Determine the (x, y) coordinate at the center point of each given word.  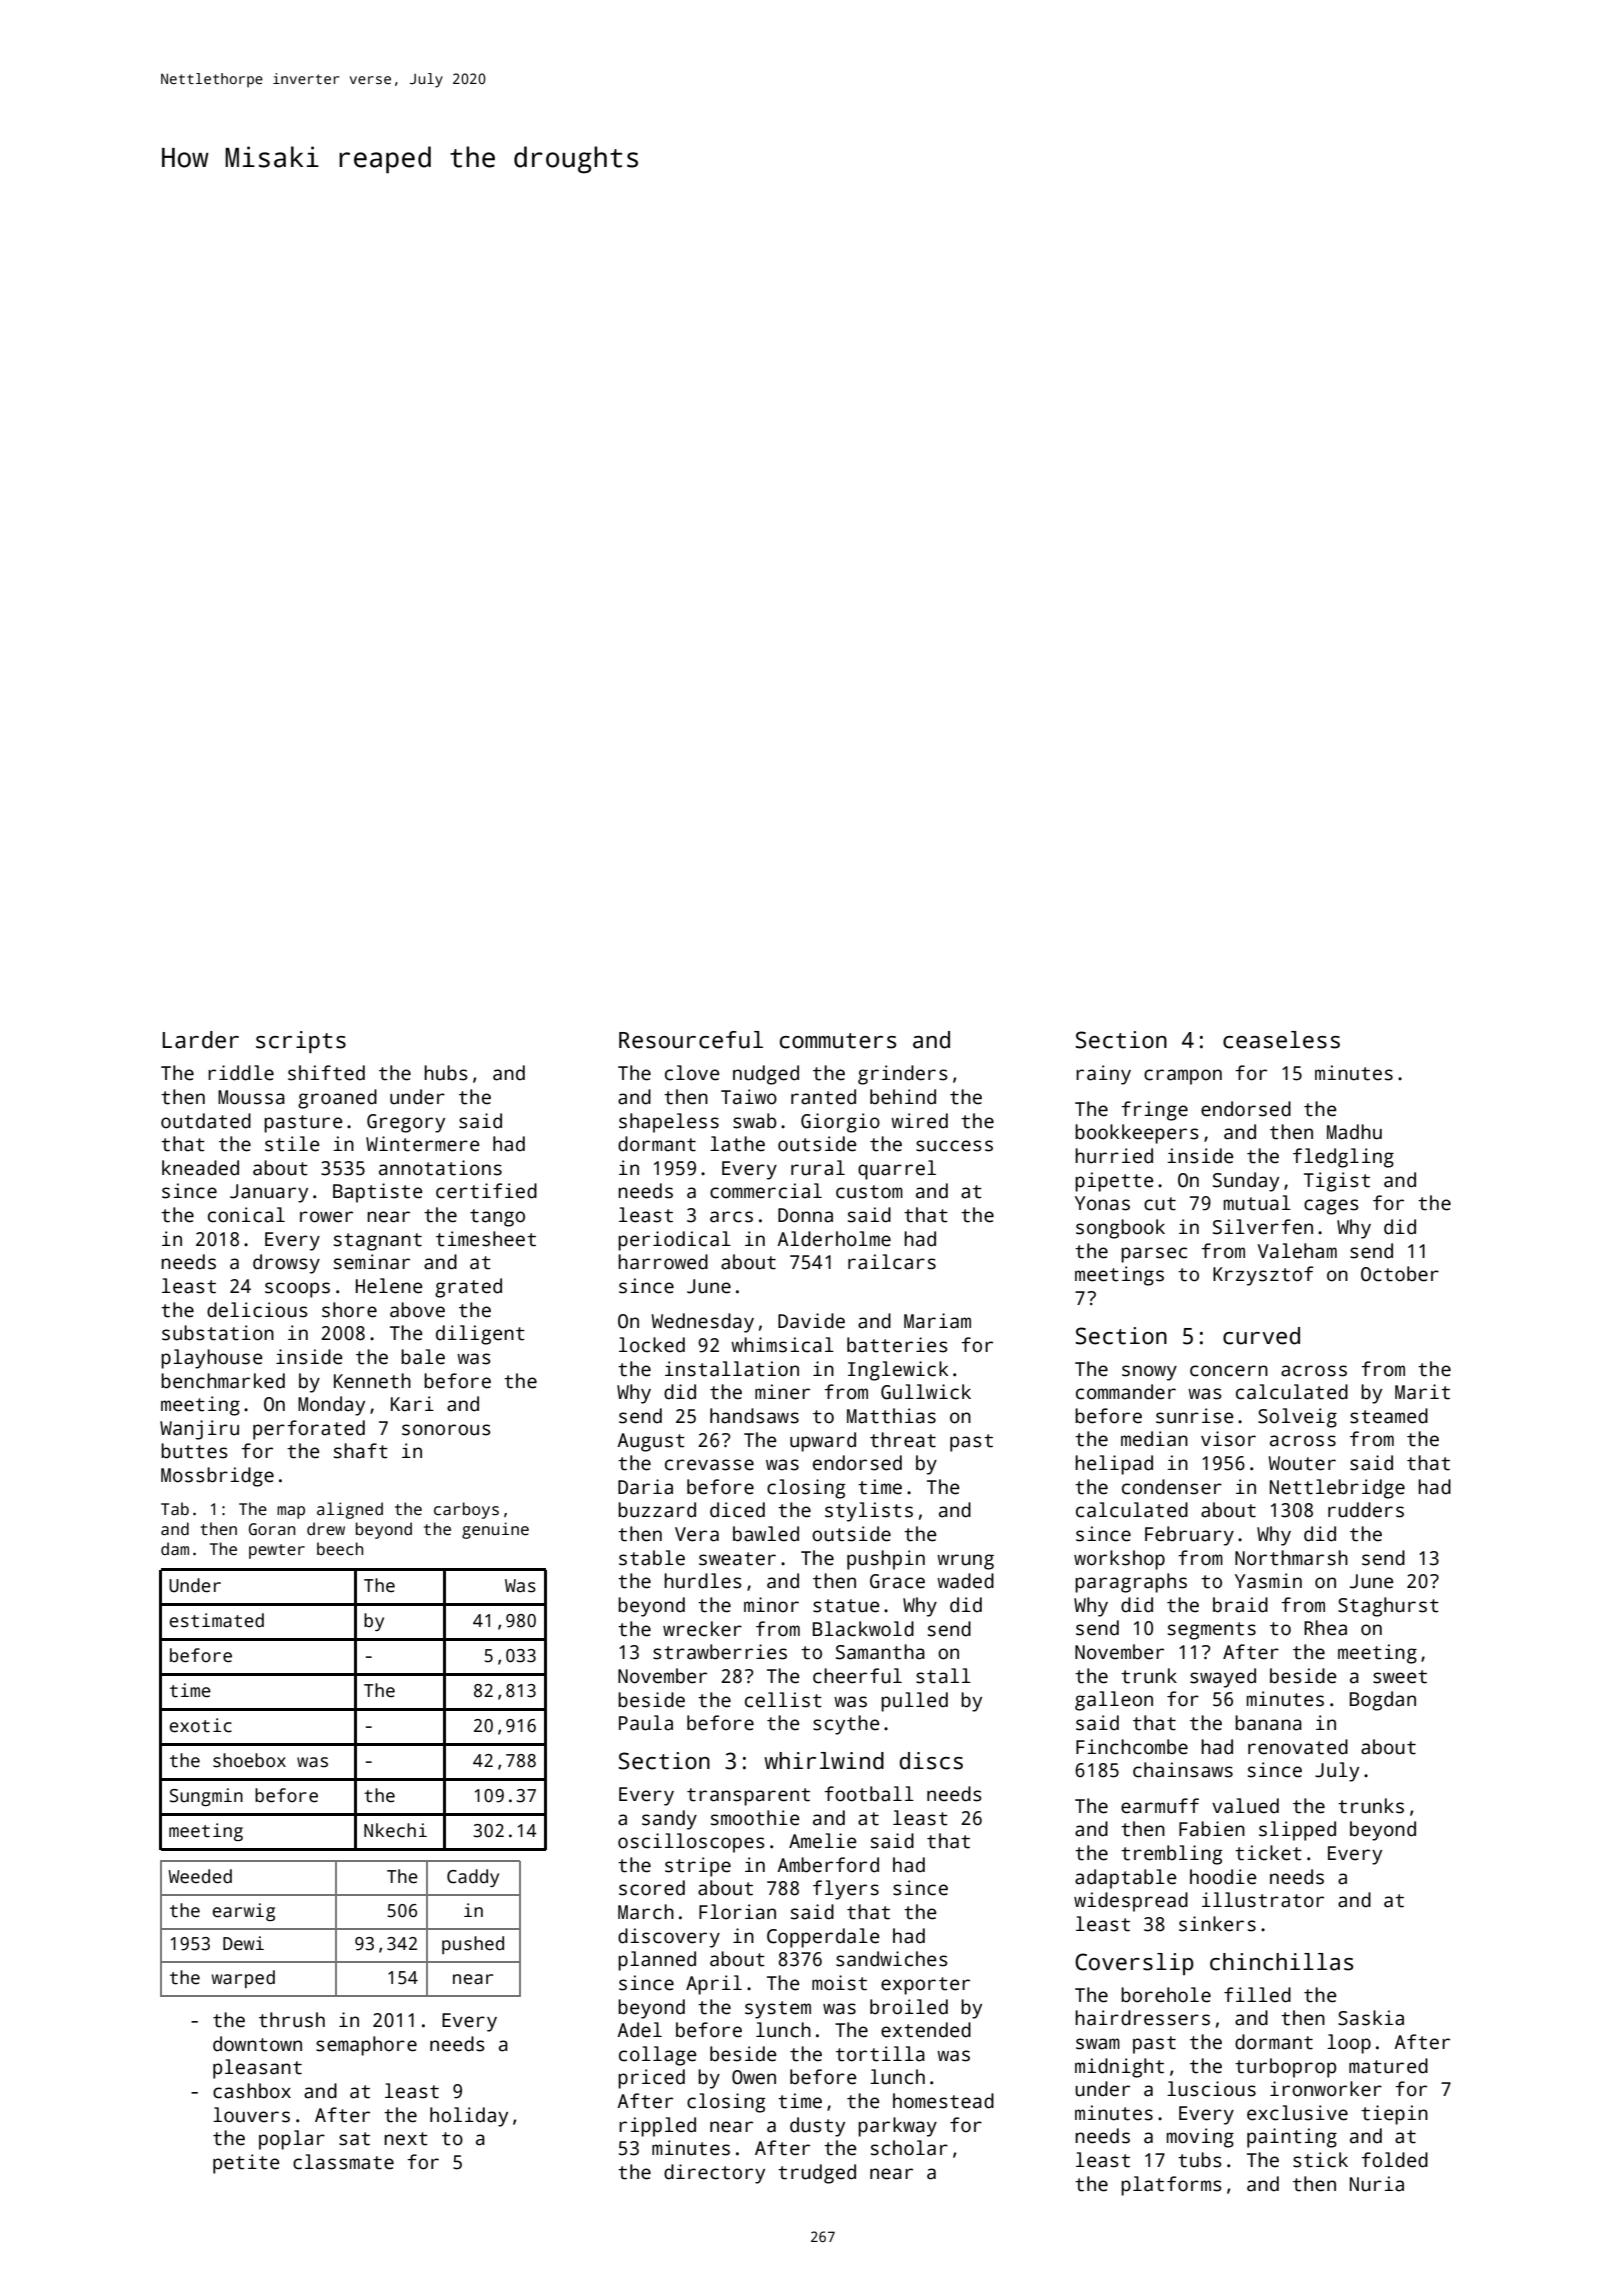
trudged (817, 2174)
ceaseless (1281, 1040)
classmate (343, 2162)
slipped (1297, 1831)
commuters (838, 1041)
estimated (216, 1620)
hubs (446, 1073)
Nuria (1377, 2184)
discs (931, 1761)
